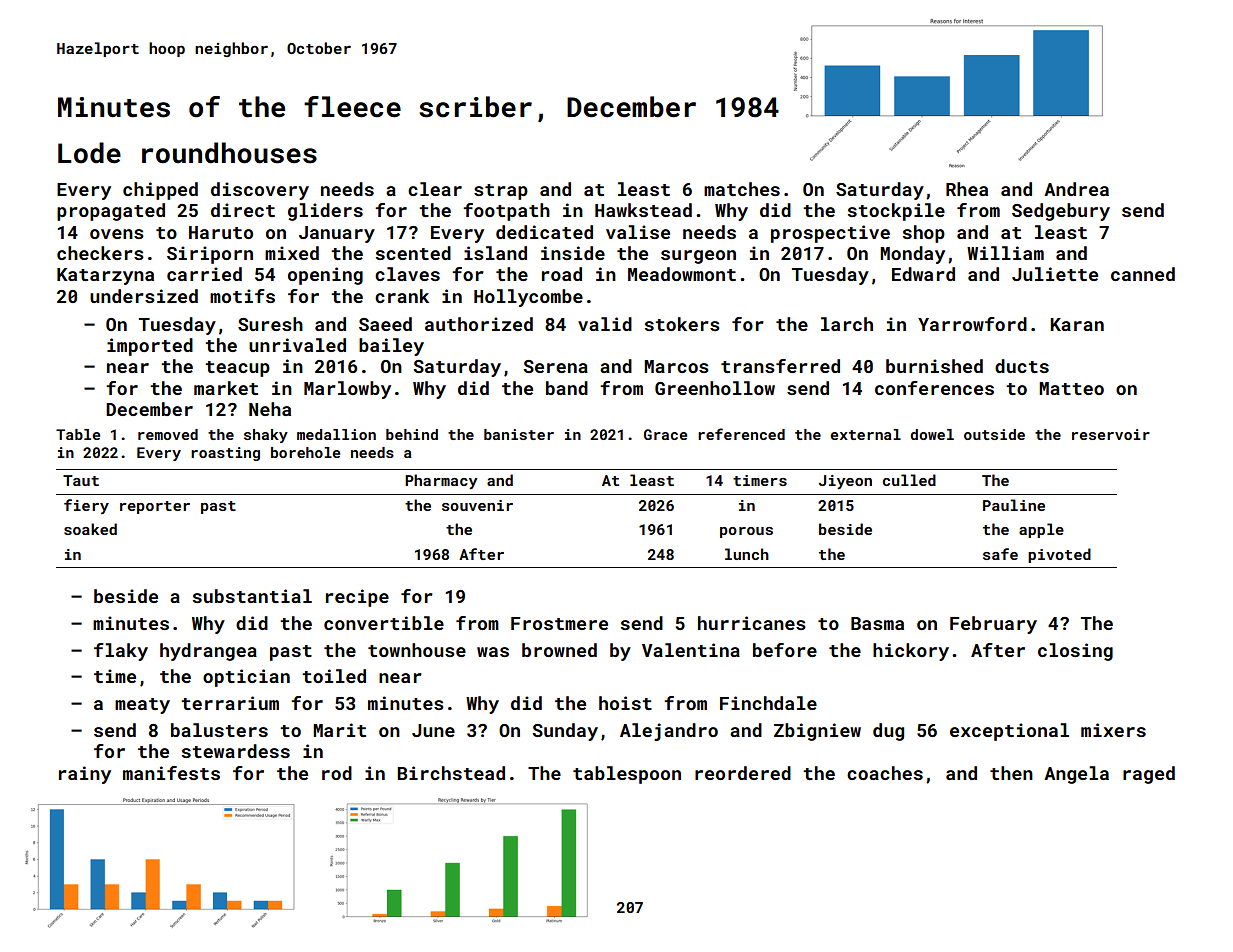 This document has height=952, width=1233. What do you see at coordinates (1041, 530) in the document?
I see `apple` at bounding box center [1041, 530].
